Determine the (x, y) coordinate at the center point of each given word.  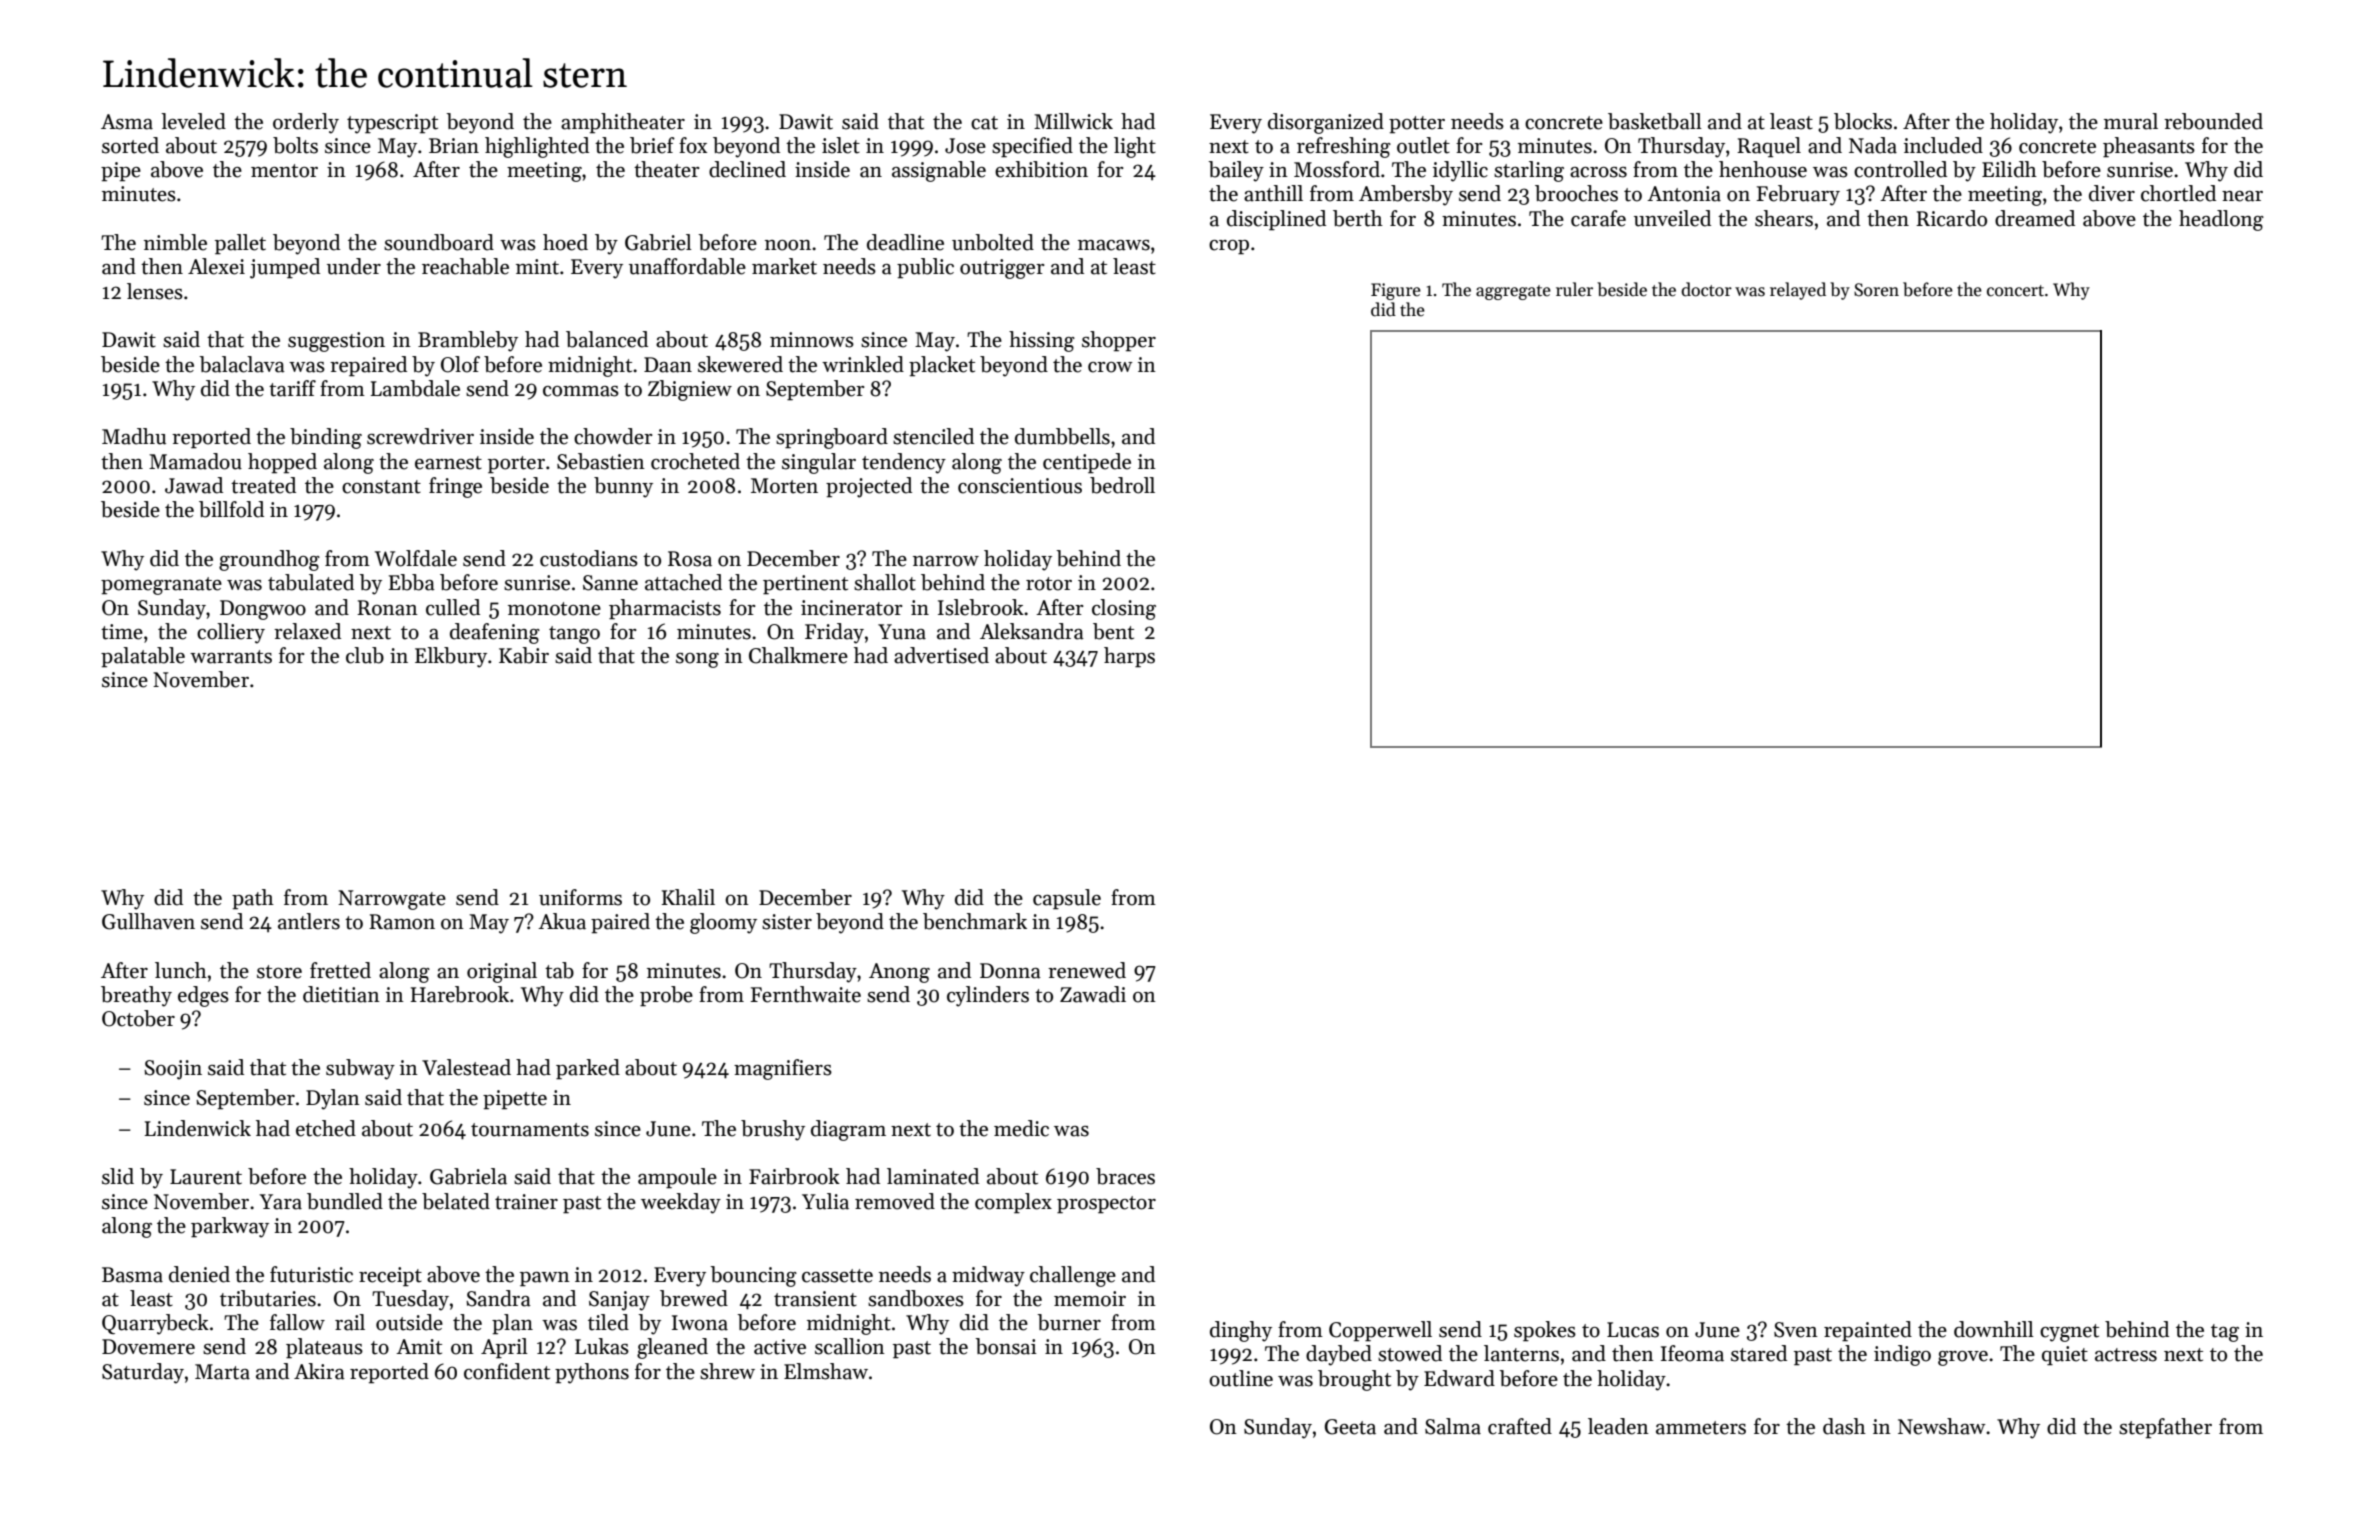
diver (2112, 193)
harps (1129, 657)
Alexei (216, 266)
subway (360, 1069)
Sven (1796, 1330)
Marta (222, 1372)
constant (381, 487)
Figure (1396, 291)
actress (2126, 1355)
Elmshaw (826, 1371)
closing (1124, 609)
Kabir (524, 655)
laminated (933, 1176)
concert (2015, 291)
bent (1113, 631)
